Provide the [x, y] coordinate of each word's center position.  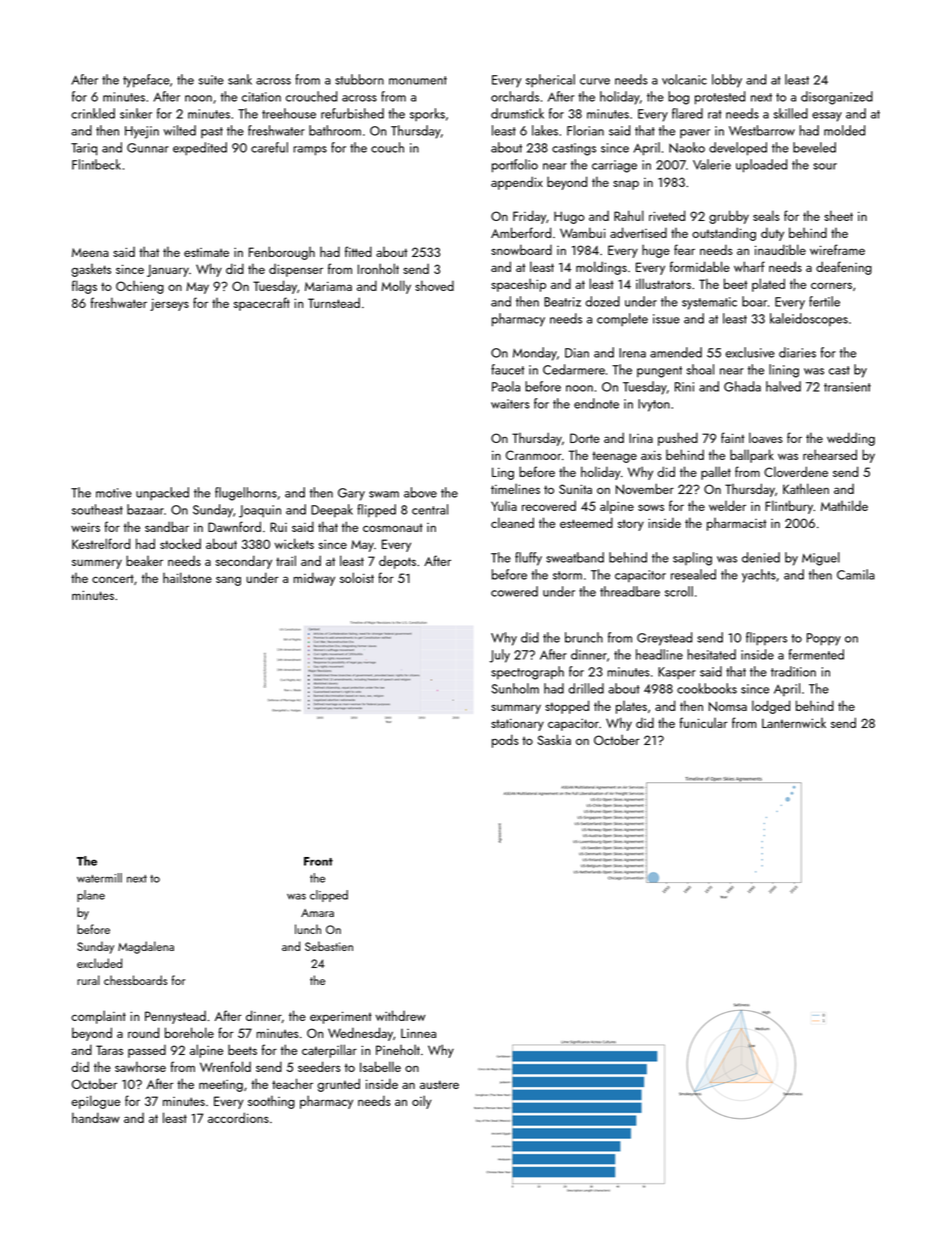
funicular [703, 722]
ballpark [752, 456]
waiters [510, 404]
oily [422, 1102]
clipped [329, 896]
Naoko [687, 147]
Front [318, 861]
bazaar [145, 509]
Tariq [84, 149]
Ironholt [378, 268]
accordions [238, 1117]
